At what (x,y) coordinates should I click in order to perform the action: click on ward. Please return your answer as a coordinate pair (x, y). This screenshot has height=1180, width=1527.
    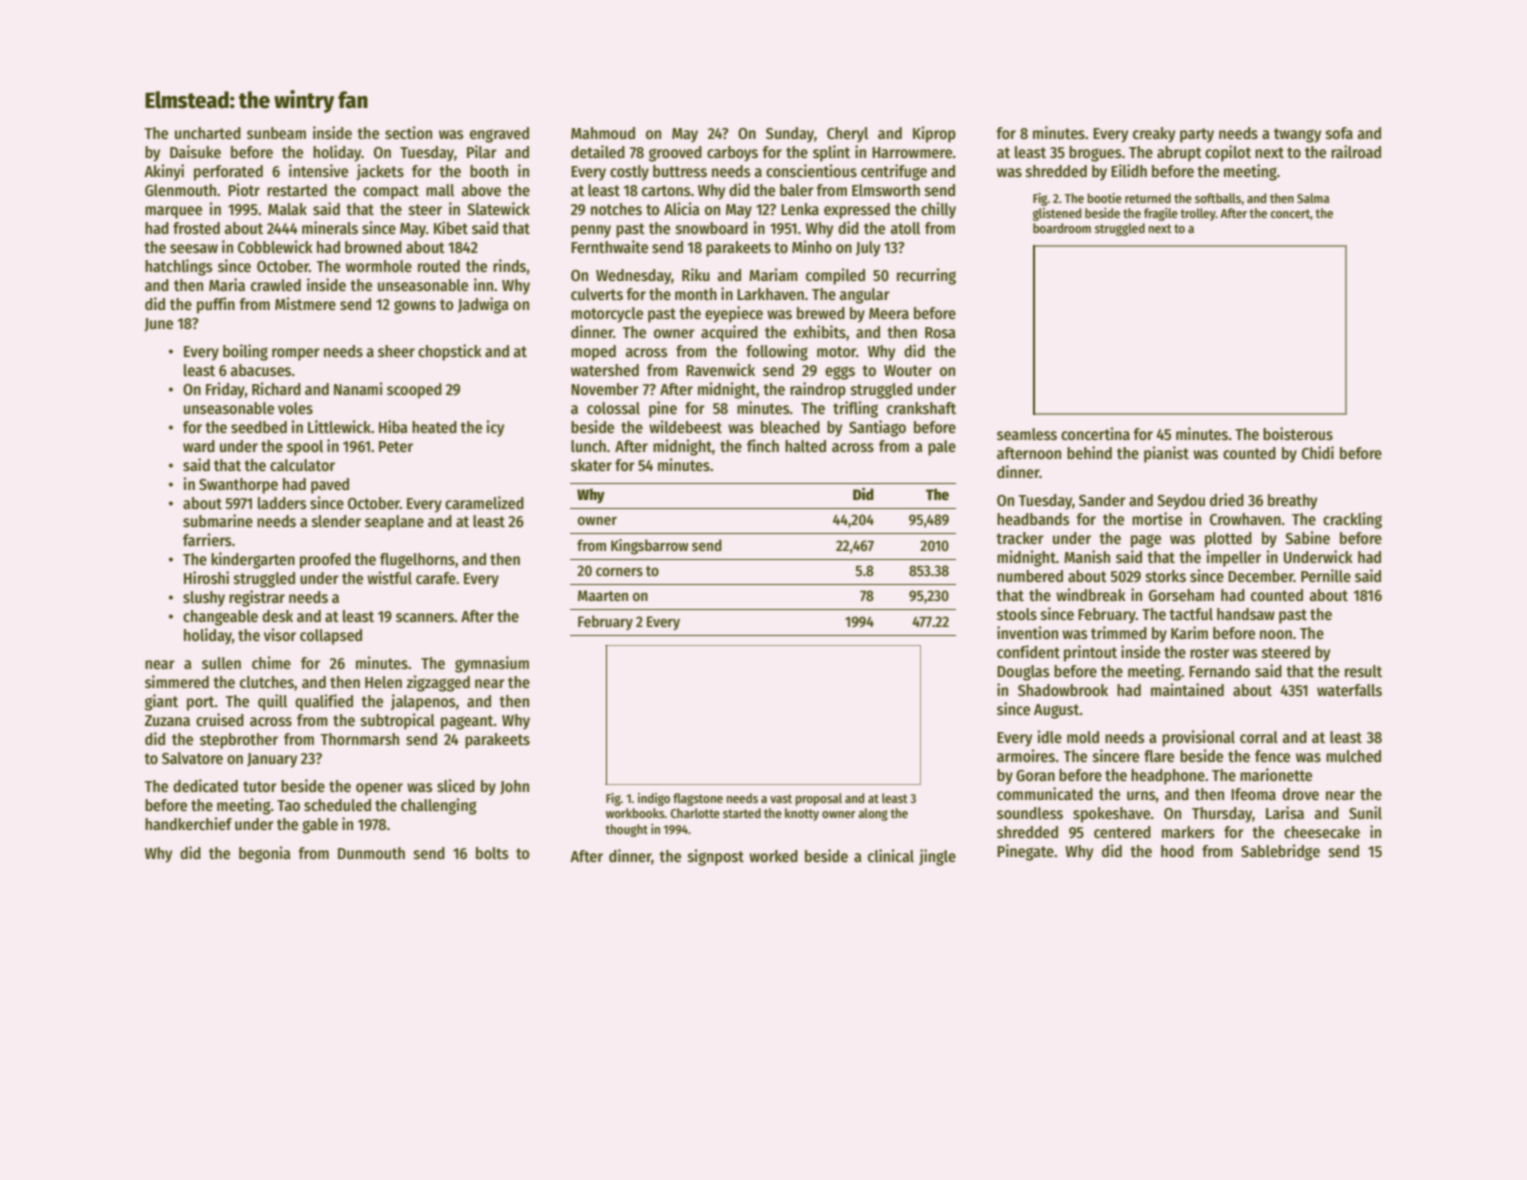
    Looking at the image, I should click on (199, 446).
